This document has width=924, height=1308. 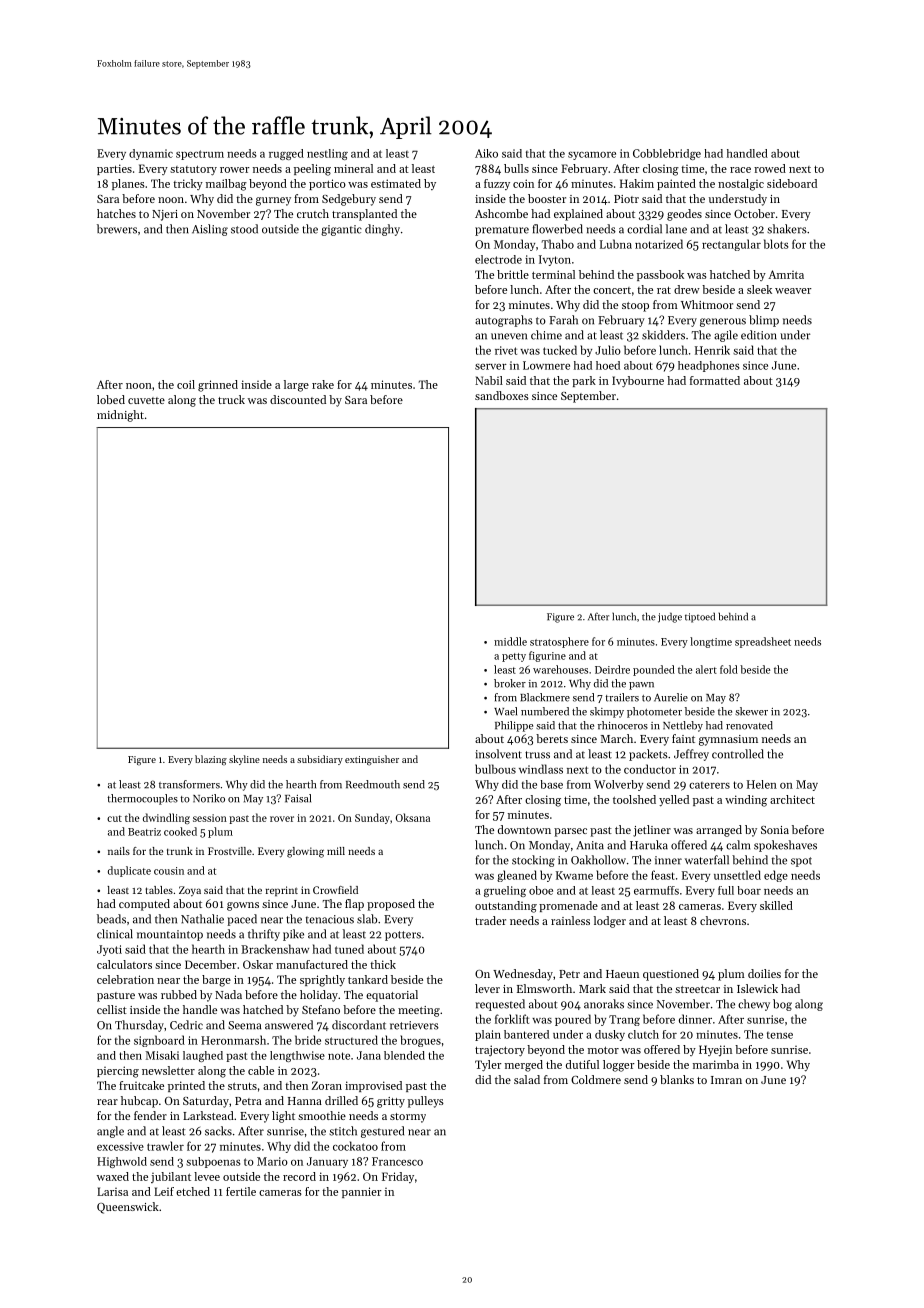 I want to click on tiptoed, so click(x=700, y=618).
